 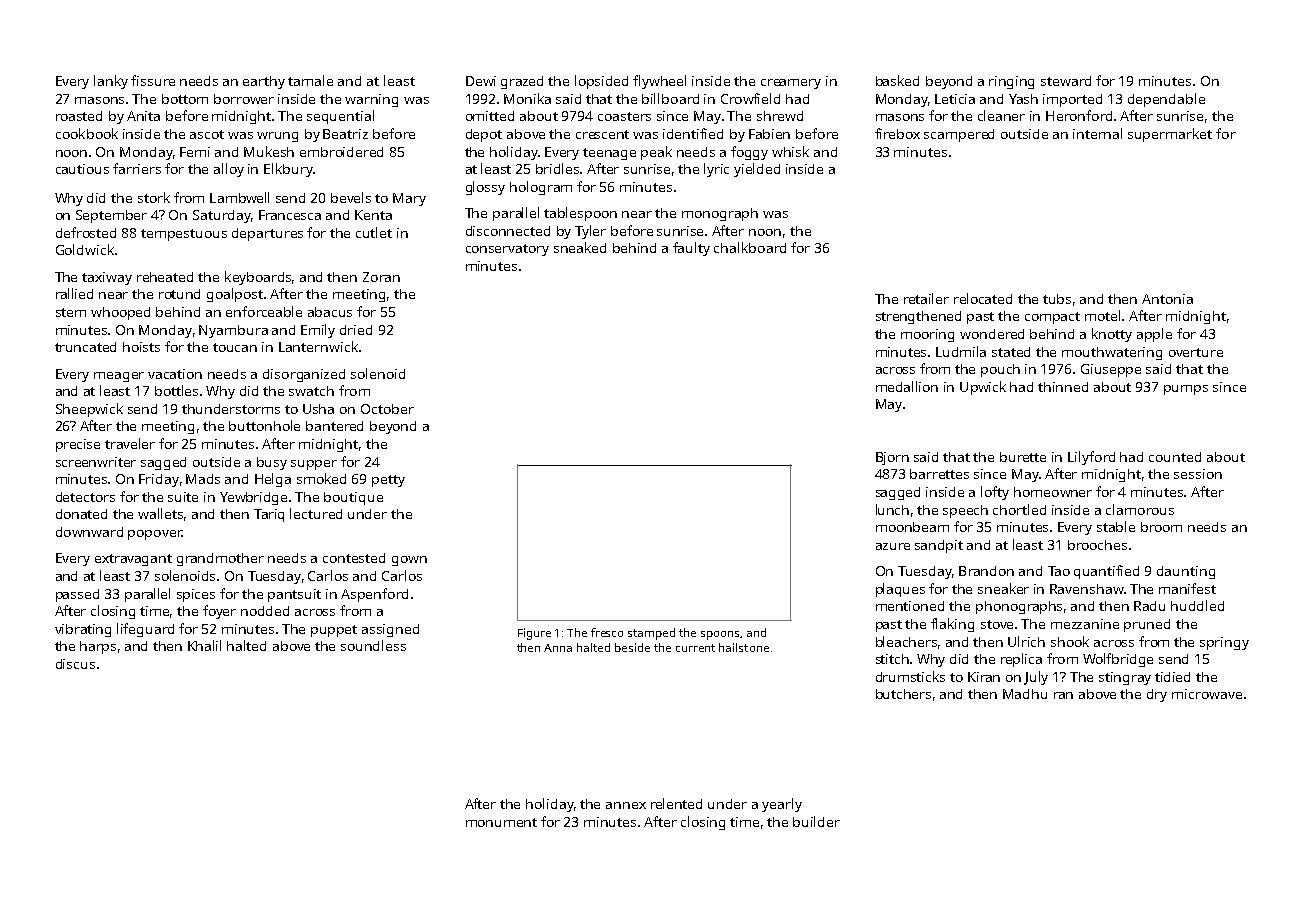 What do you see at coordinates (997, 624) in the screenshot?
I see `stove` at bounding box center [997, 624].
